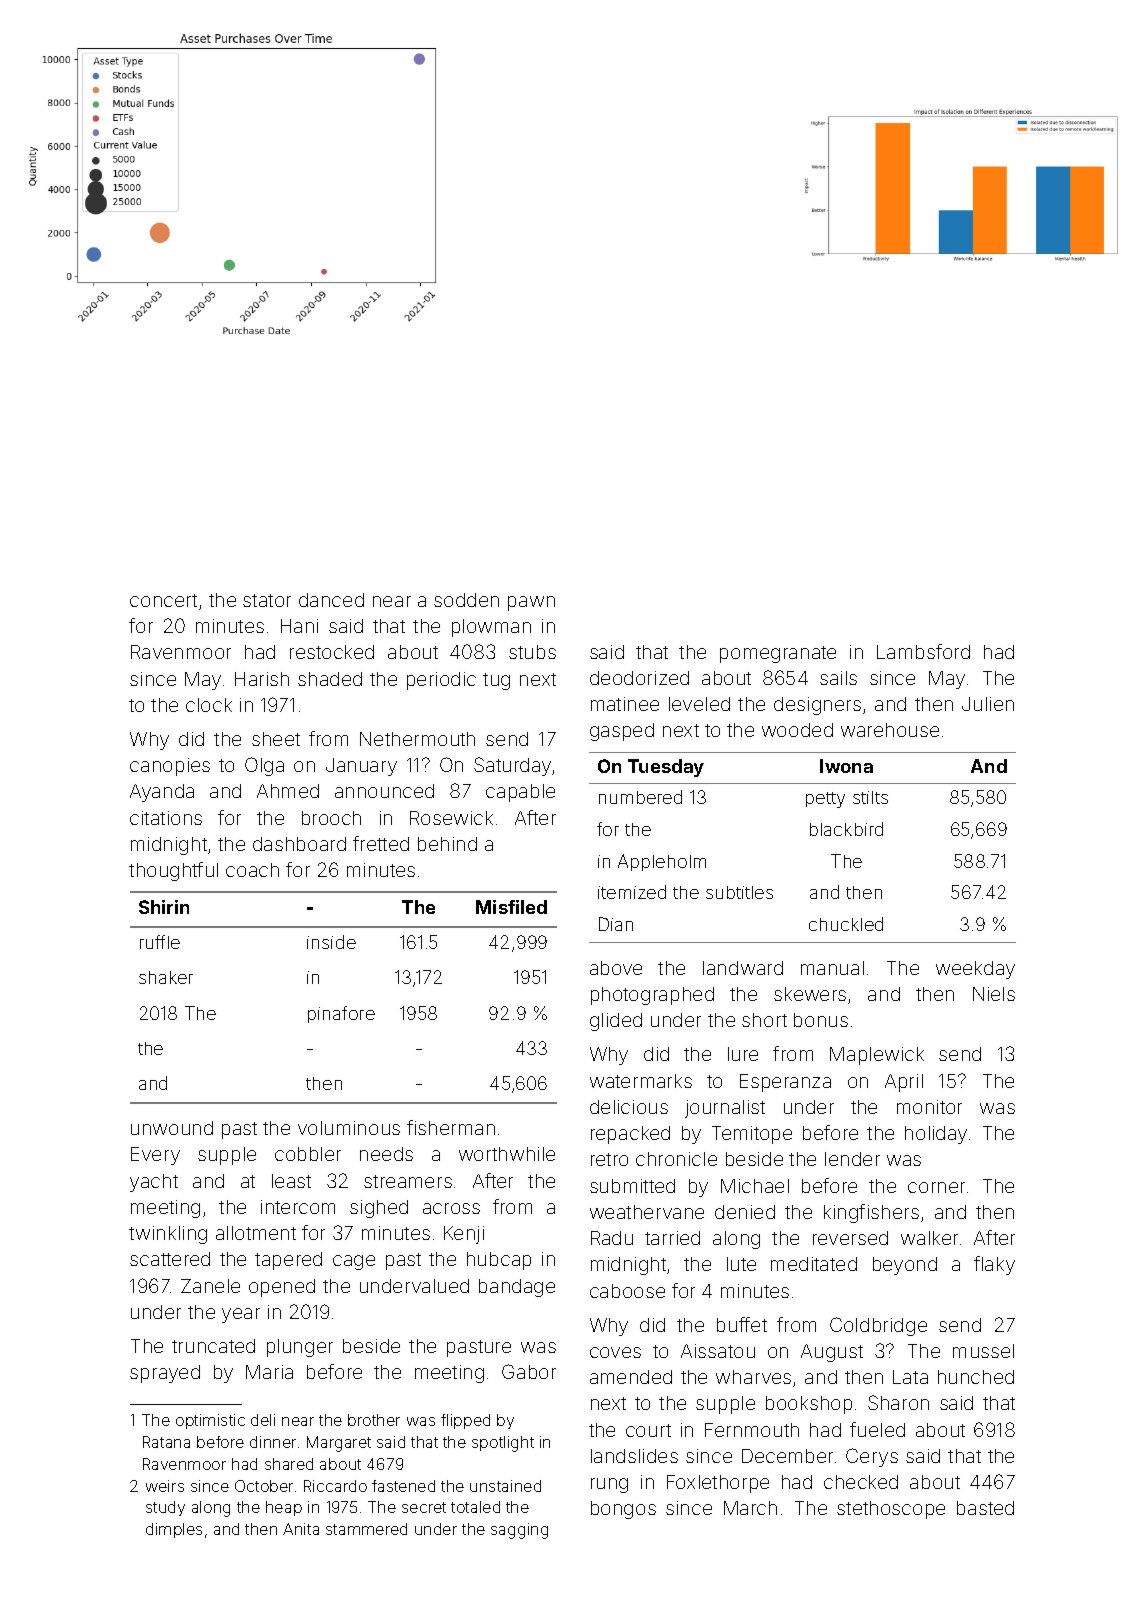  I want to click on stilts, so click(870, 797).
